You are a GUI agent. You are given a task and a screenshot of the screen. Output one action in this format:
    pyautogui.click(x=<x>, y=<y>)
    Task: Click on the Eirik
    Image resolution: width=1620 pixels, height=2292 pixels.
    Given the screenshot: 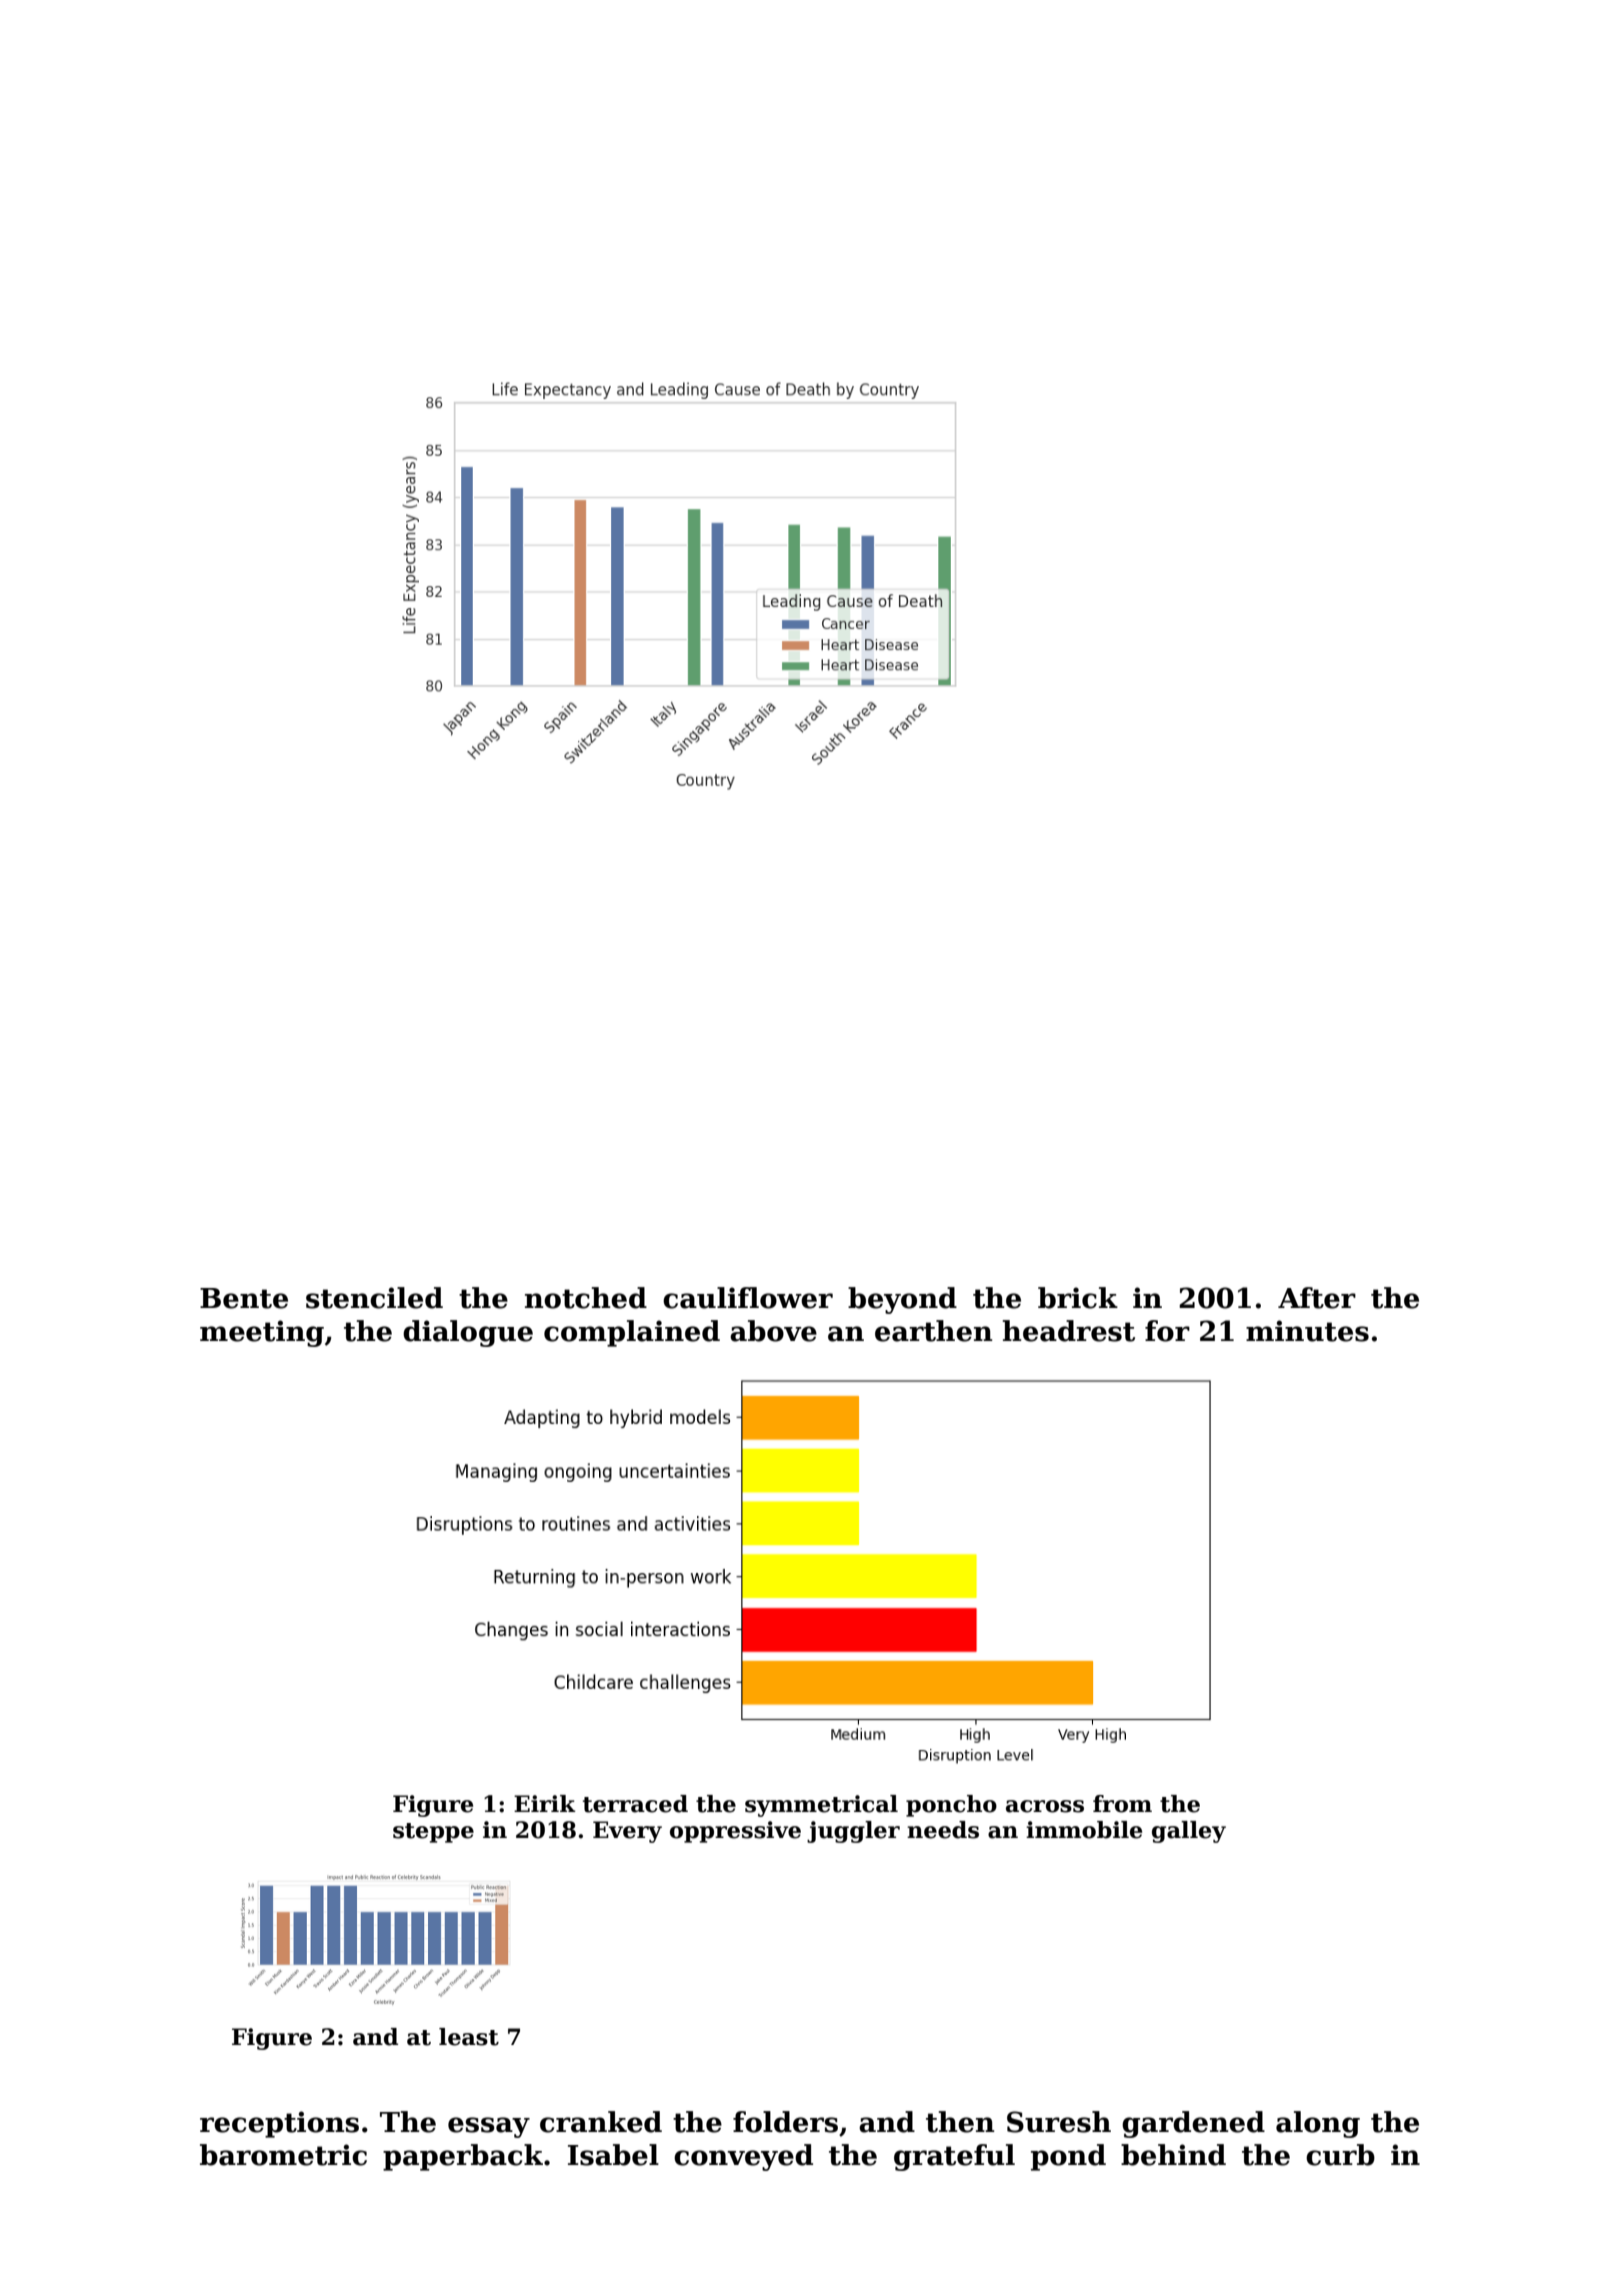 What is the action you would take?
    pyautogui.click(x=545, y=1803)
